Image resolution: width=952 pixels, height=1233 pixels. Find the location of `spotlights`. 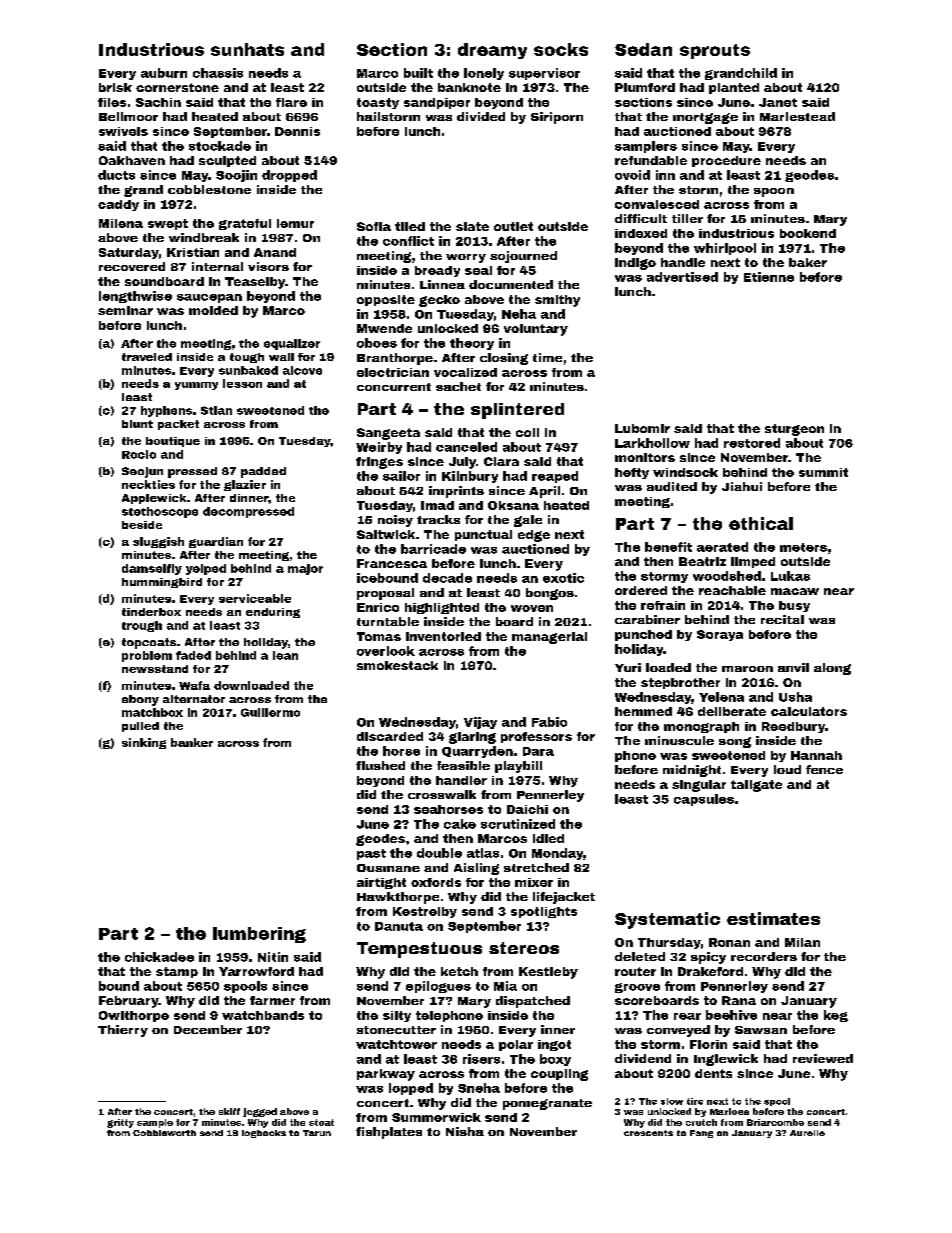

spotlights is located at coordinates (544, 912).
